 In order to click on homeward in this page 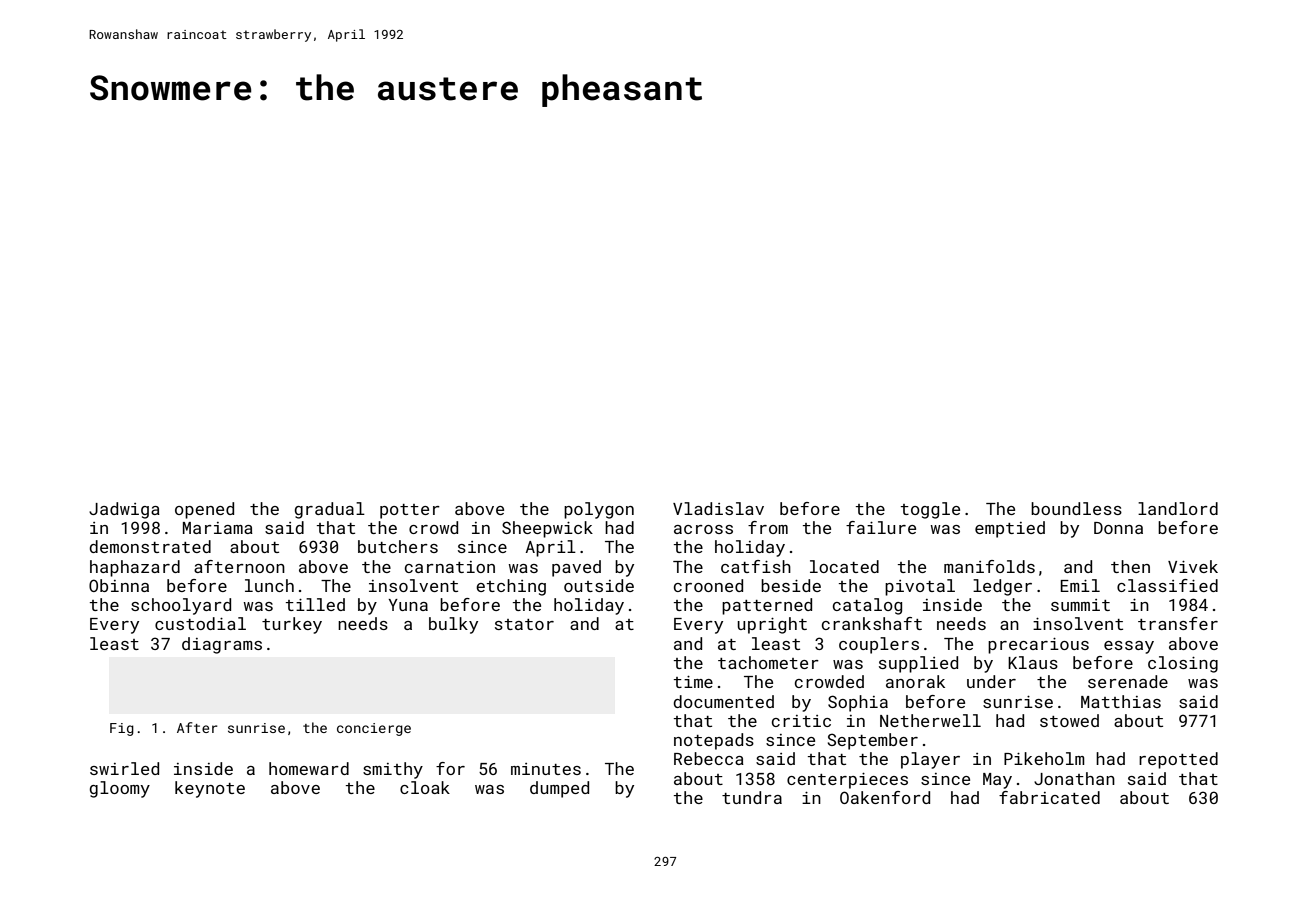, I will do `click(309, 768)`.
